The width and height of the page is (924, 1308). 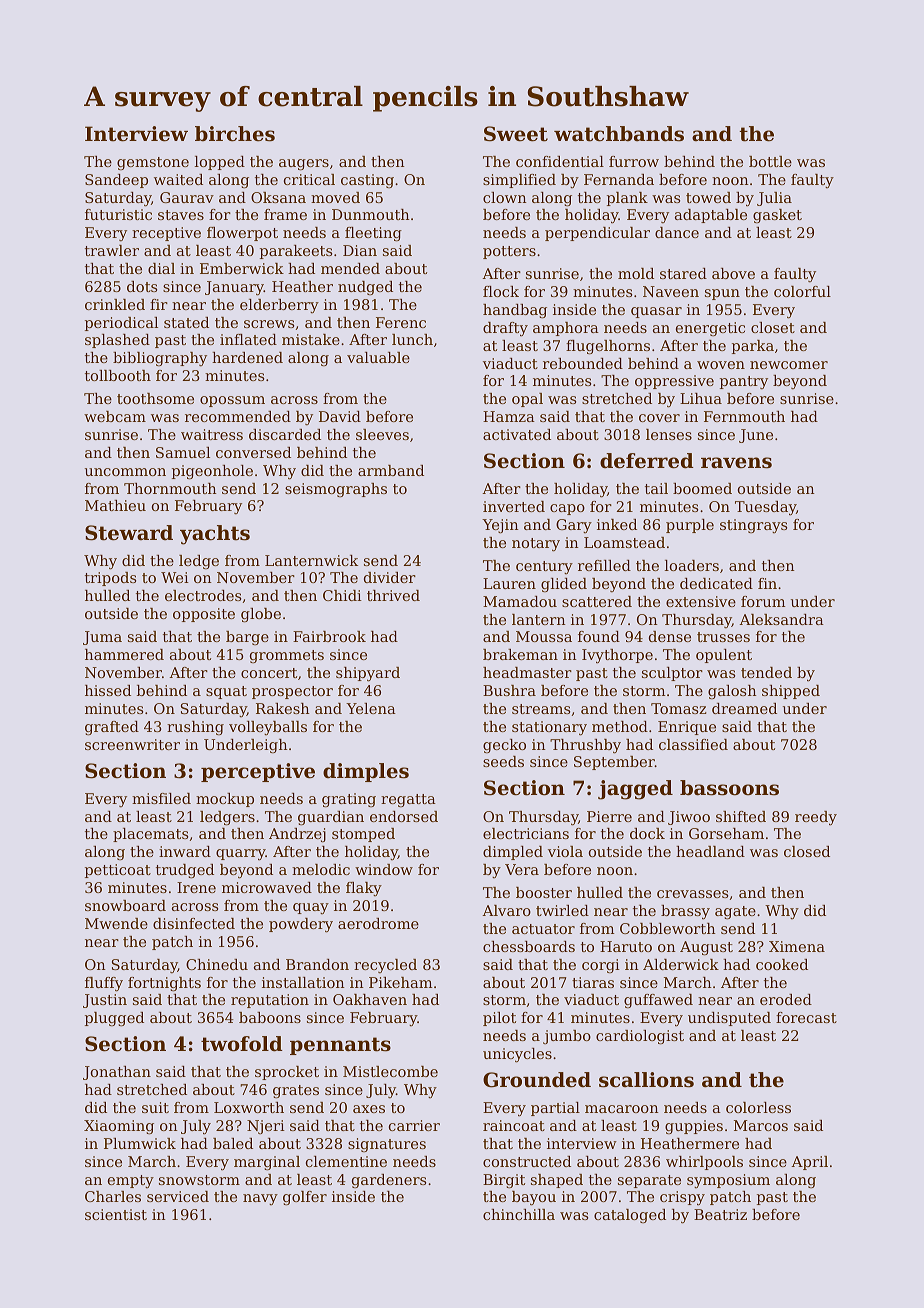 What do you see at coordinates (702, 488) in the page?
I see `boomed` at bounding box center [702, 488].
